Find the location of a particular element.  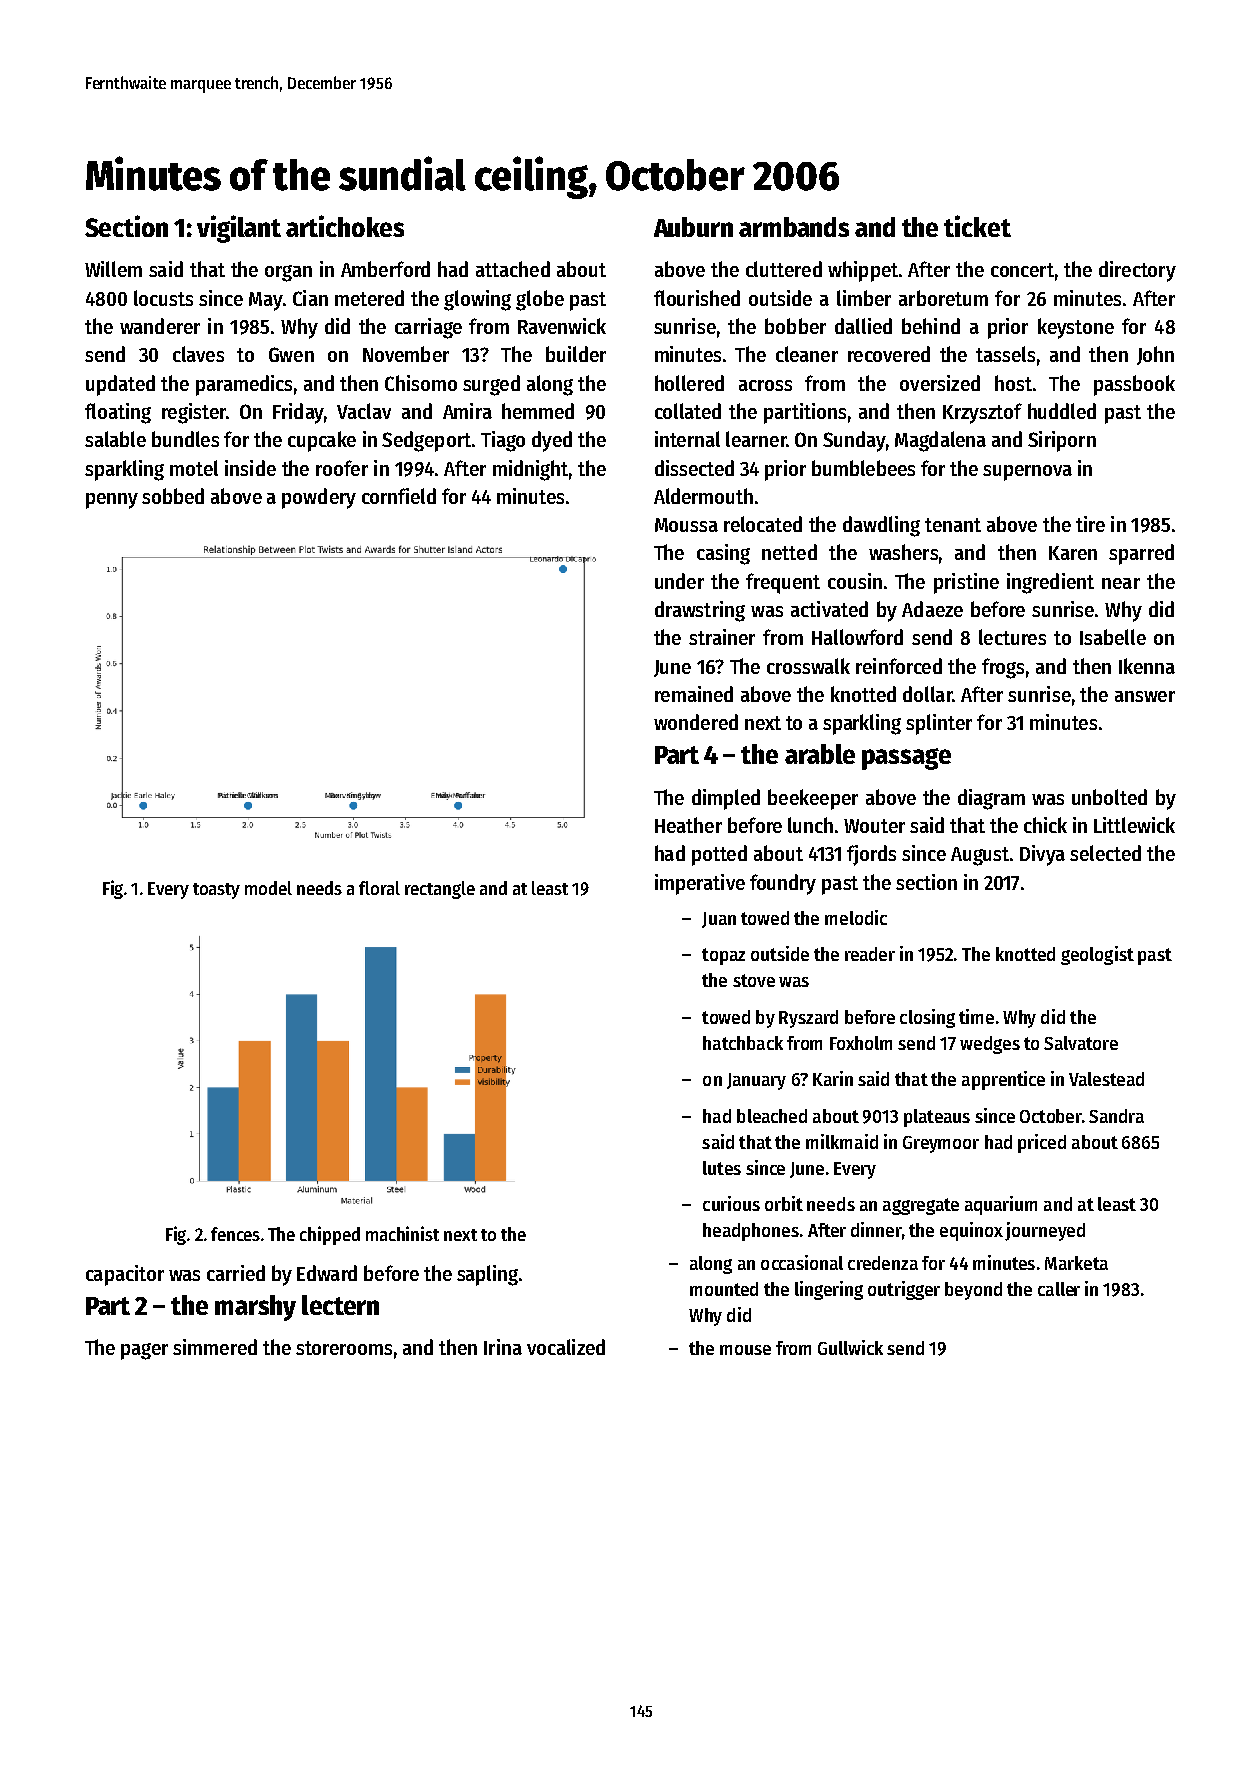

bobber is located at coordinates (795, 326).
